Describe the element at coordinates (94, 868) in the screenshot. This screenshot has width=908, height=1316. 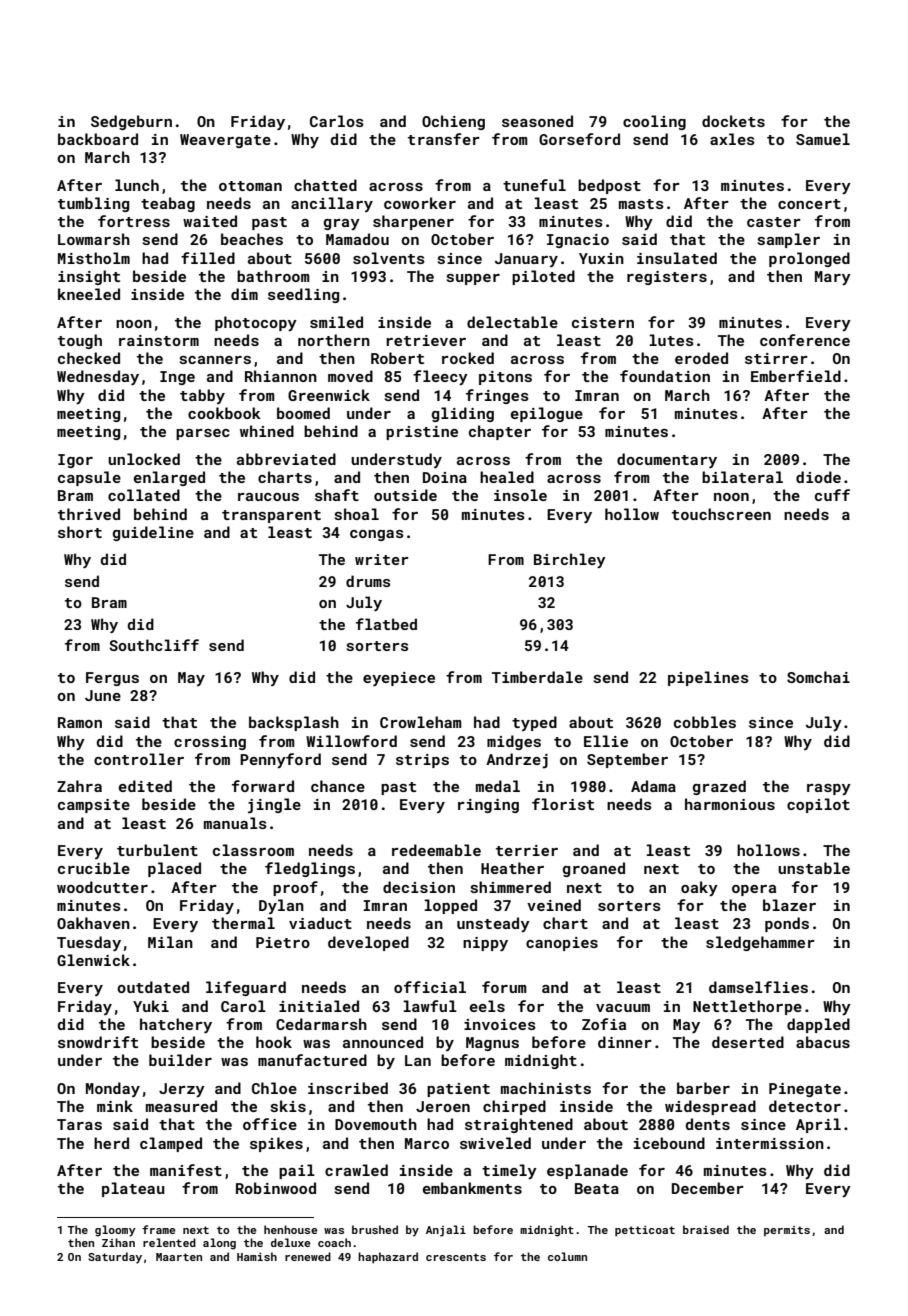
I see `crucible` at that location.
